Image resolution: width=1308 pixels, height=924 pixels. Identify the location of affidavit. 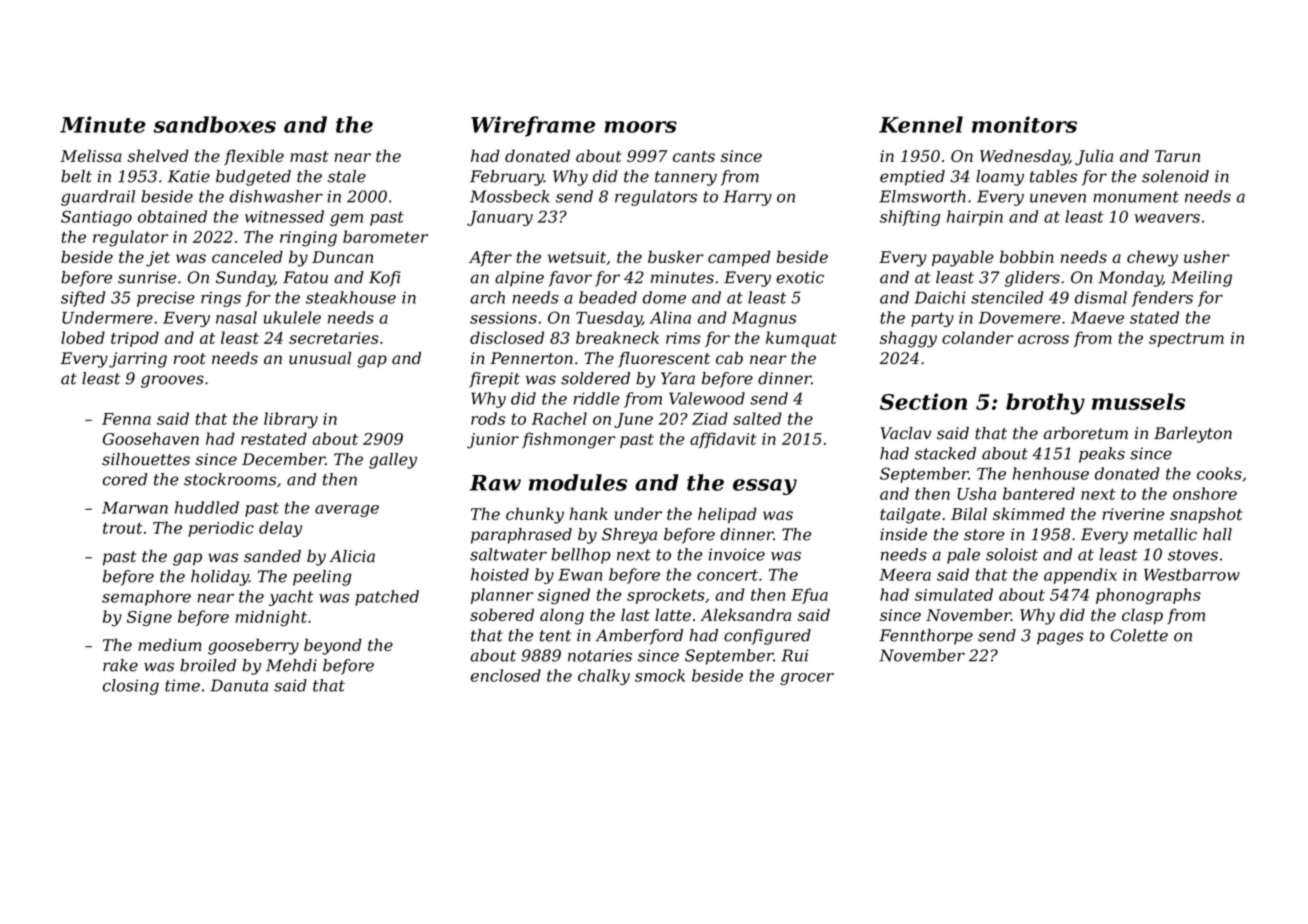
(723, 440).
